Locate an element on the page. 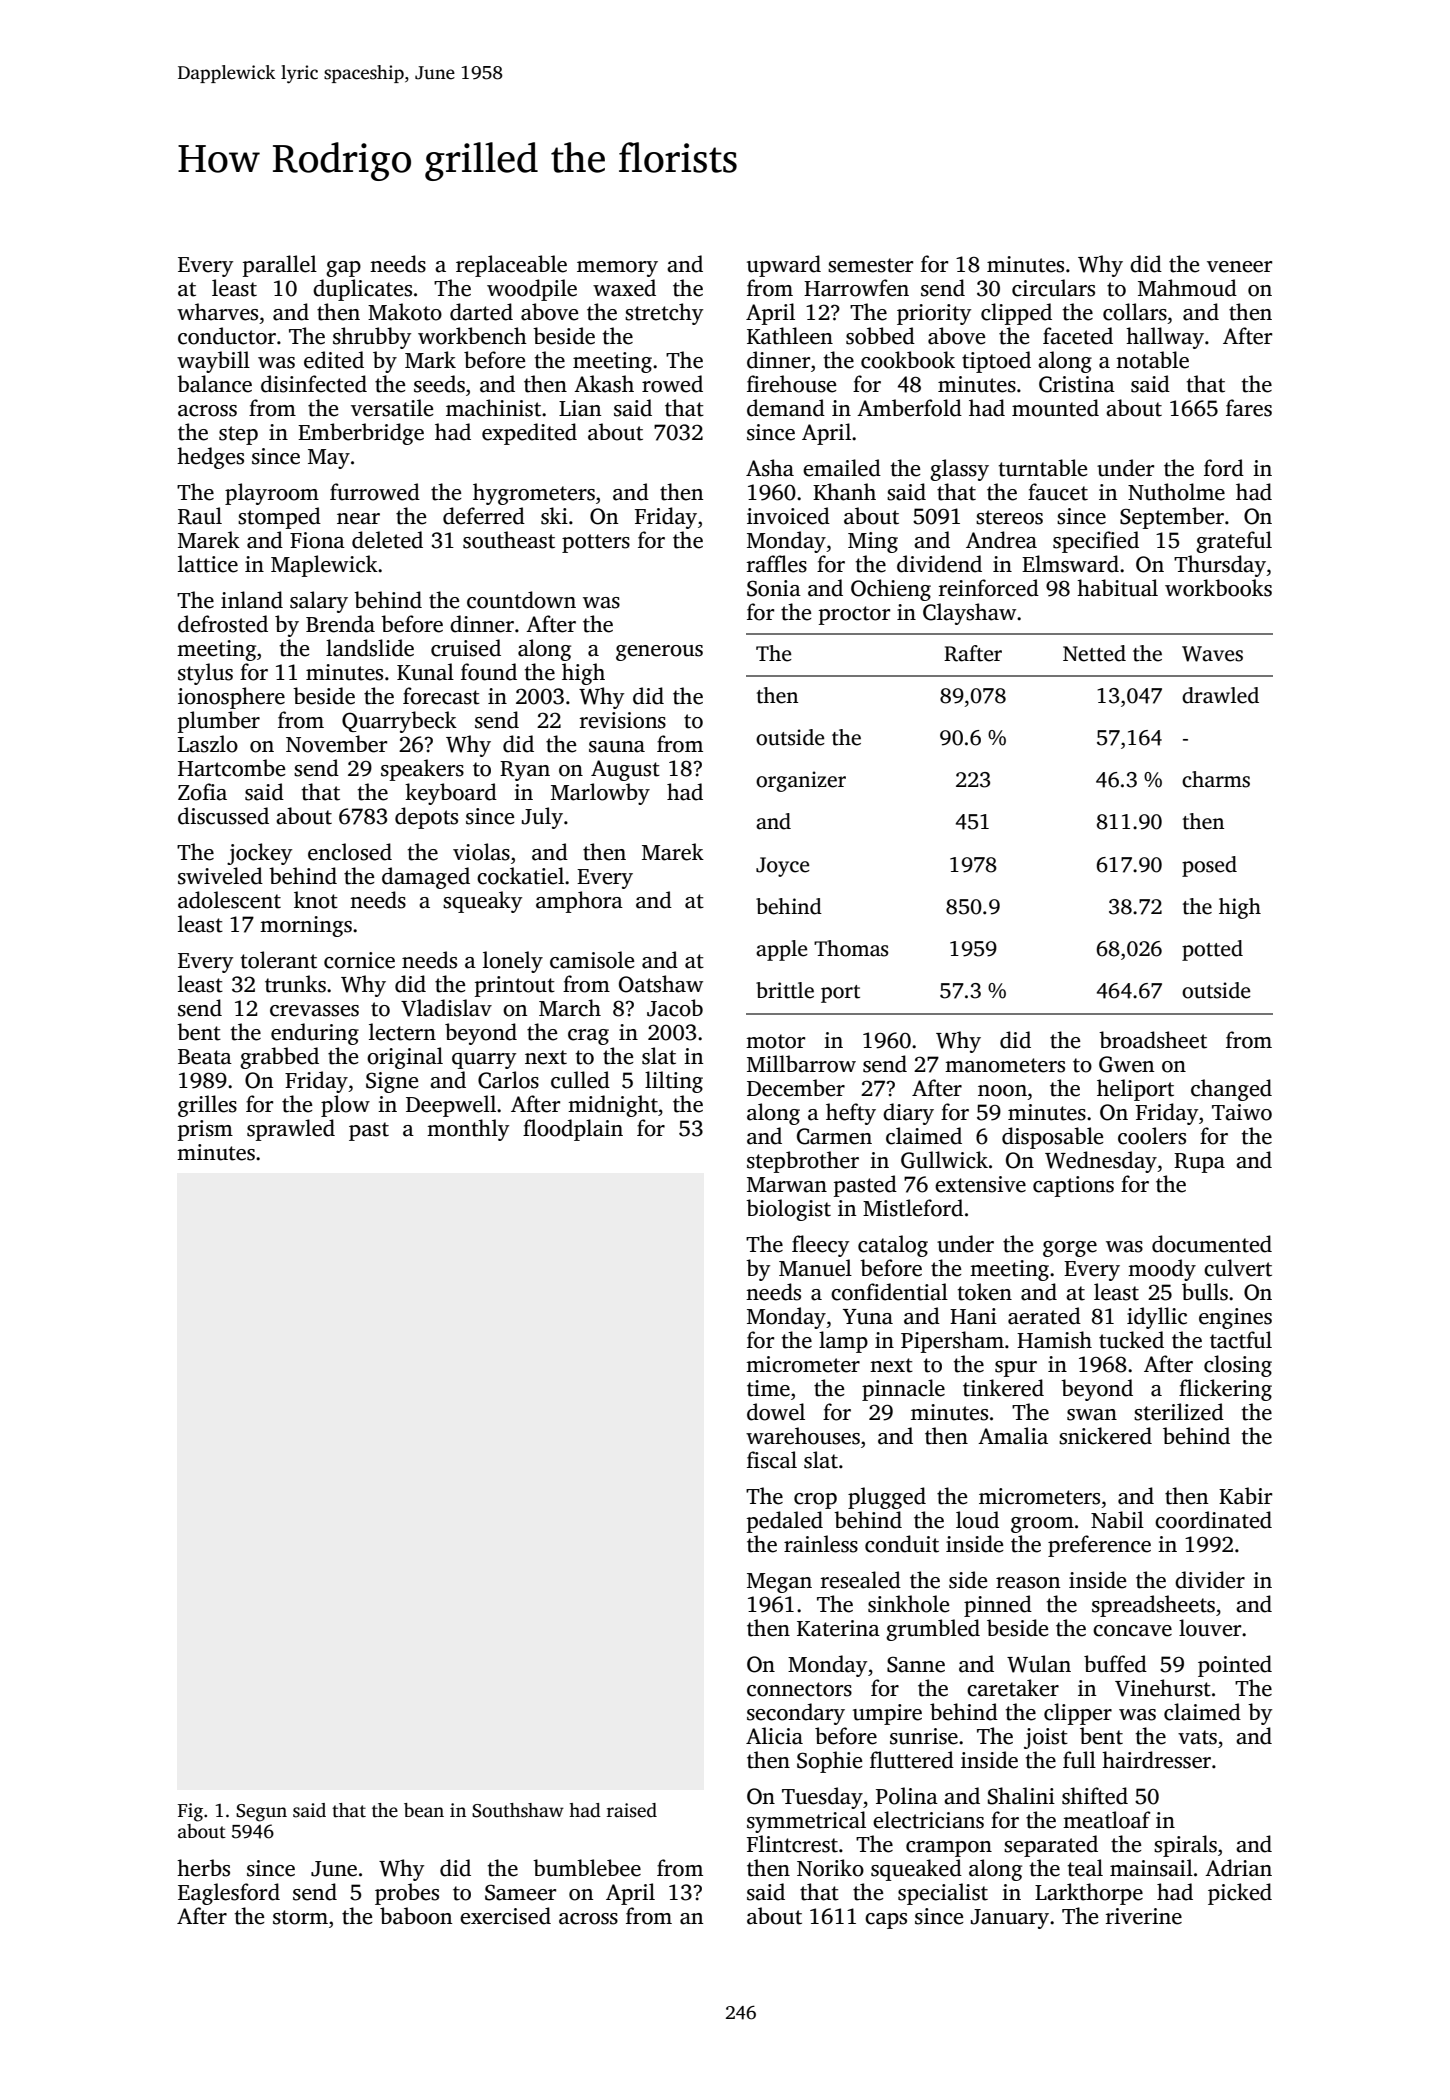  lattice is located at coordinates (208, 564).
